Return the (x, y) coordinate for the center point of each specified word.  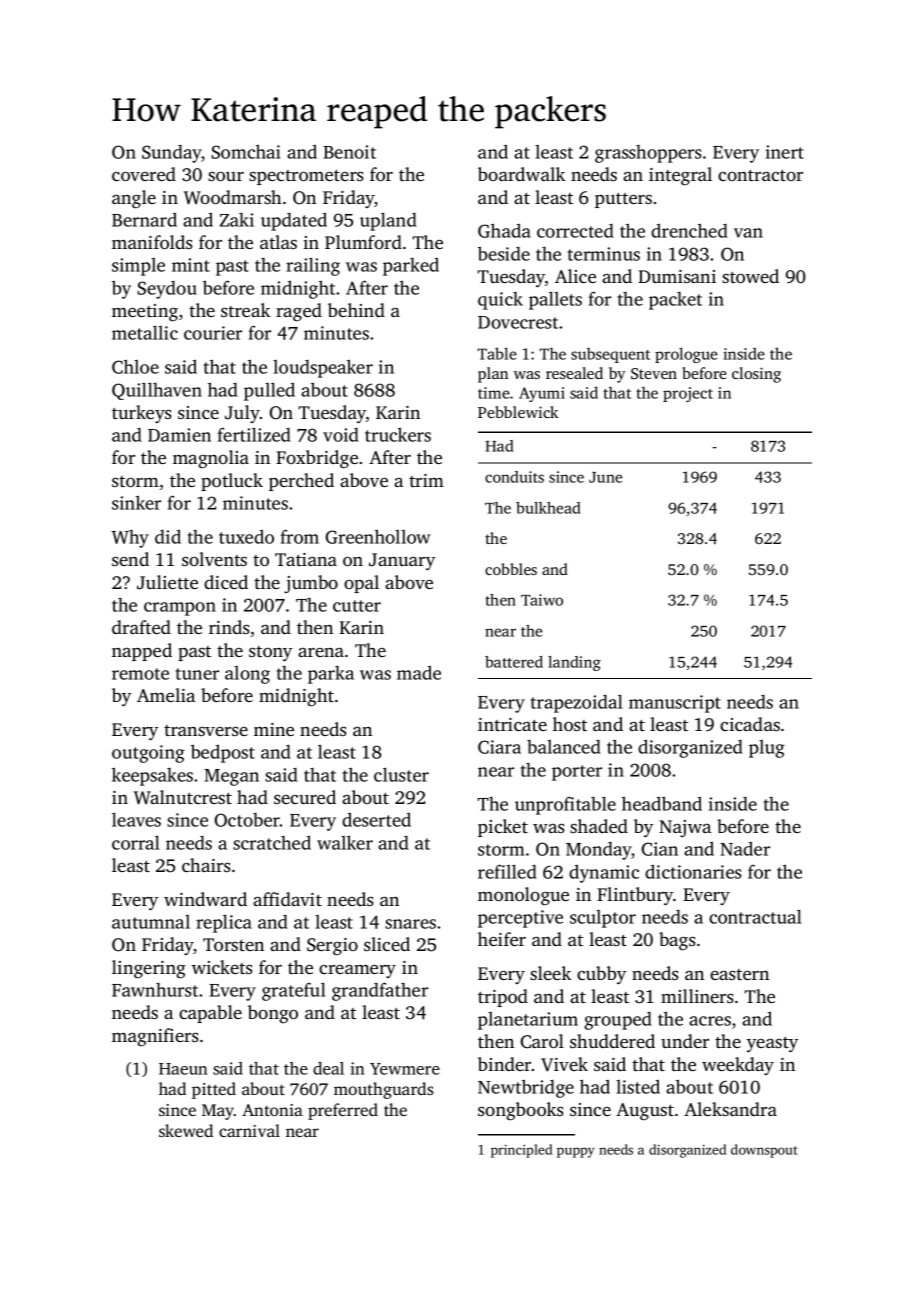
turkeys (142, 414)
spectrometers (306, 177)
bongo (273, 1014)
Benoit (349, 152)
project (688, 394)
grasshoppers (648, 154)
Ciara (499, 747)
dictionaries (693, 871)
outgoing (148, 754)
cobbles (511, 569)
